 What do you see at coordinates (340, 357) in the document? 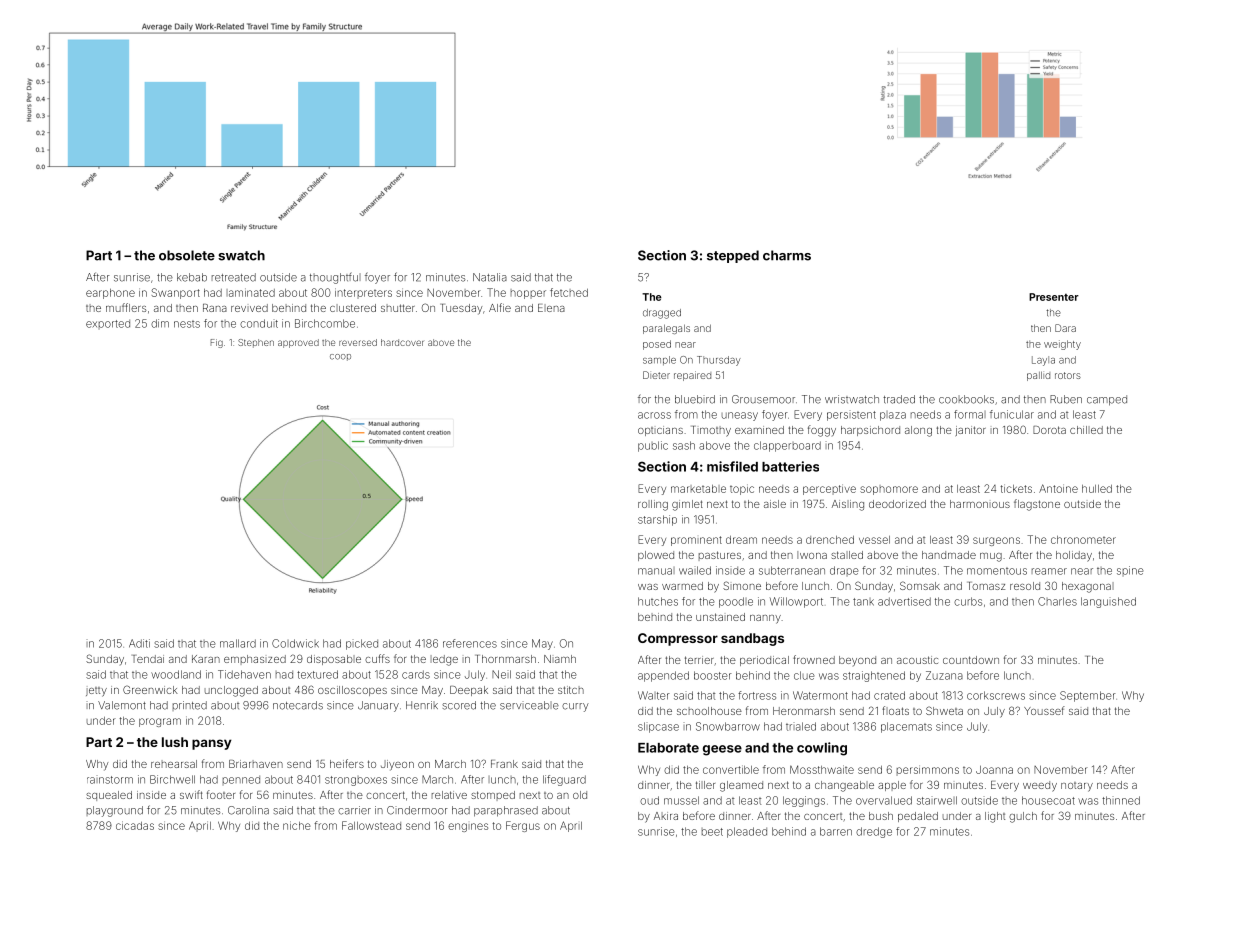
I see `coop` at bounding box center [340, 357].
